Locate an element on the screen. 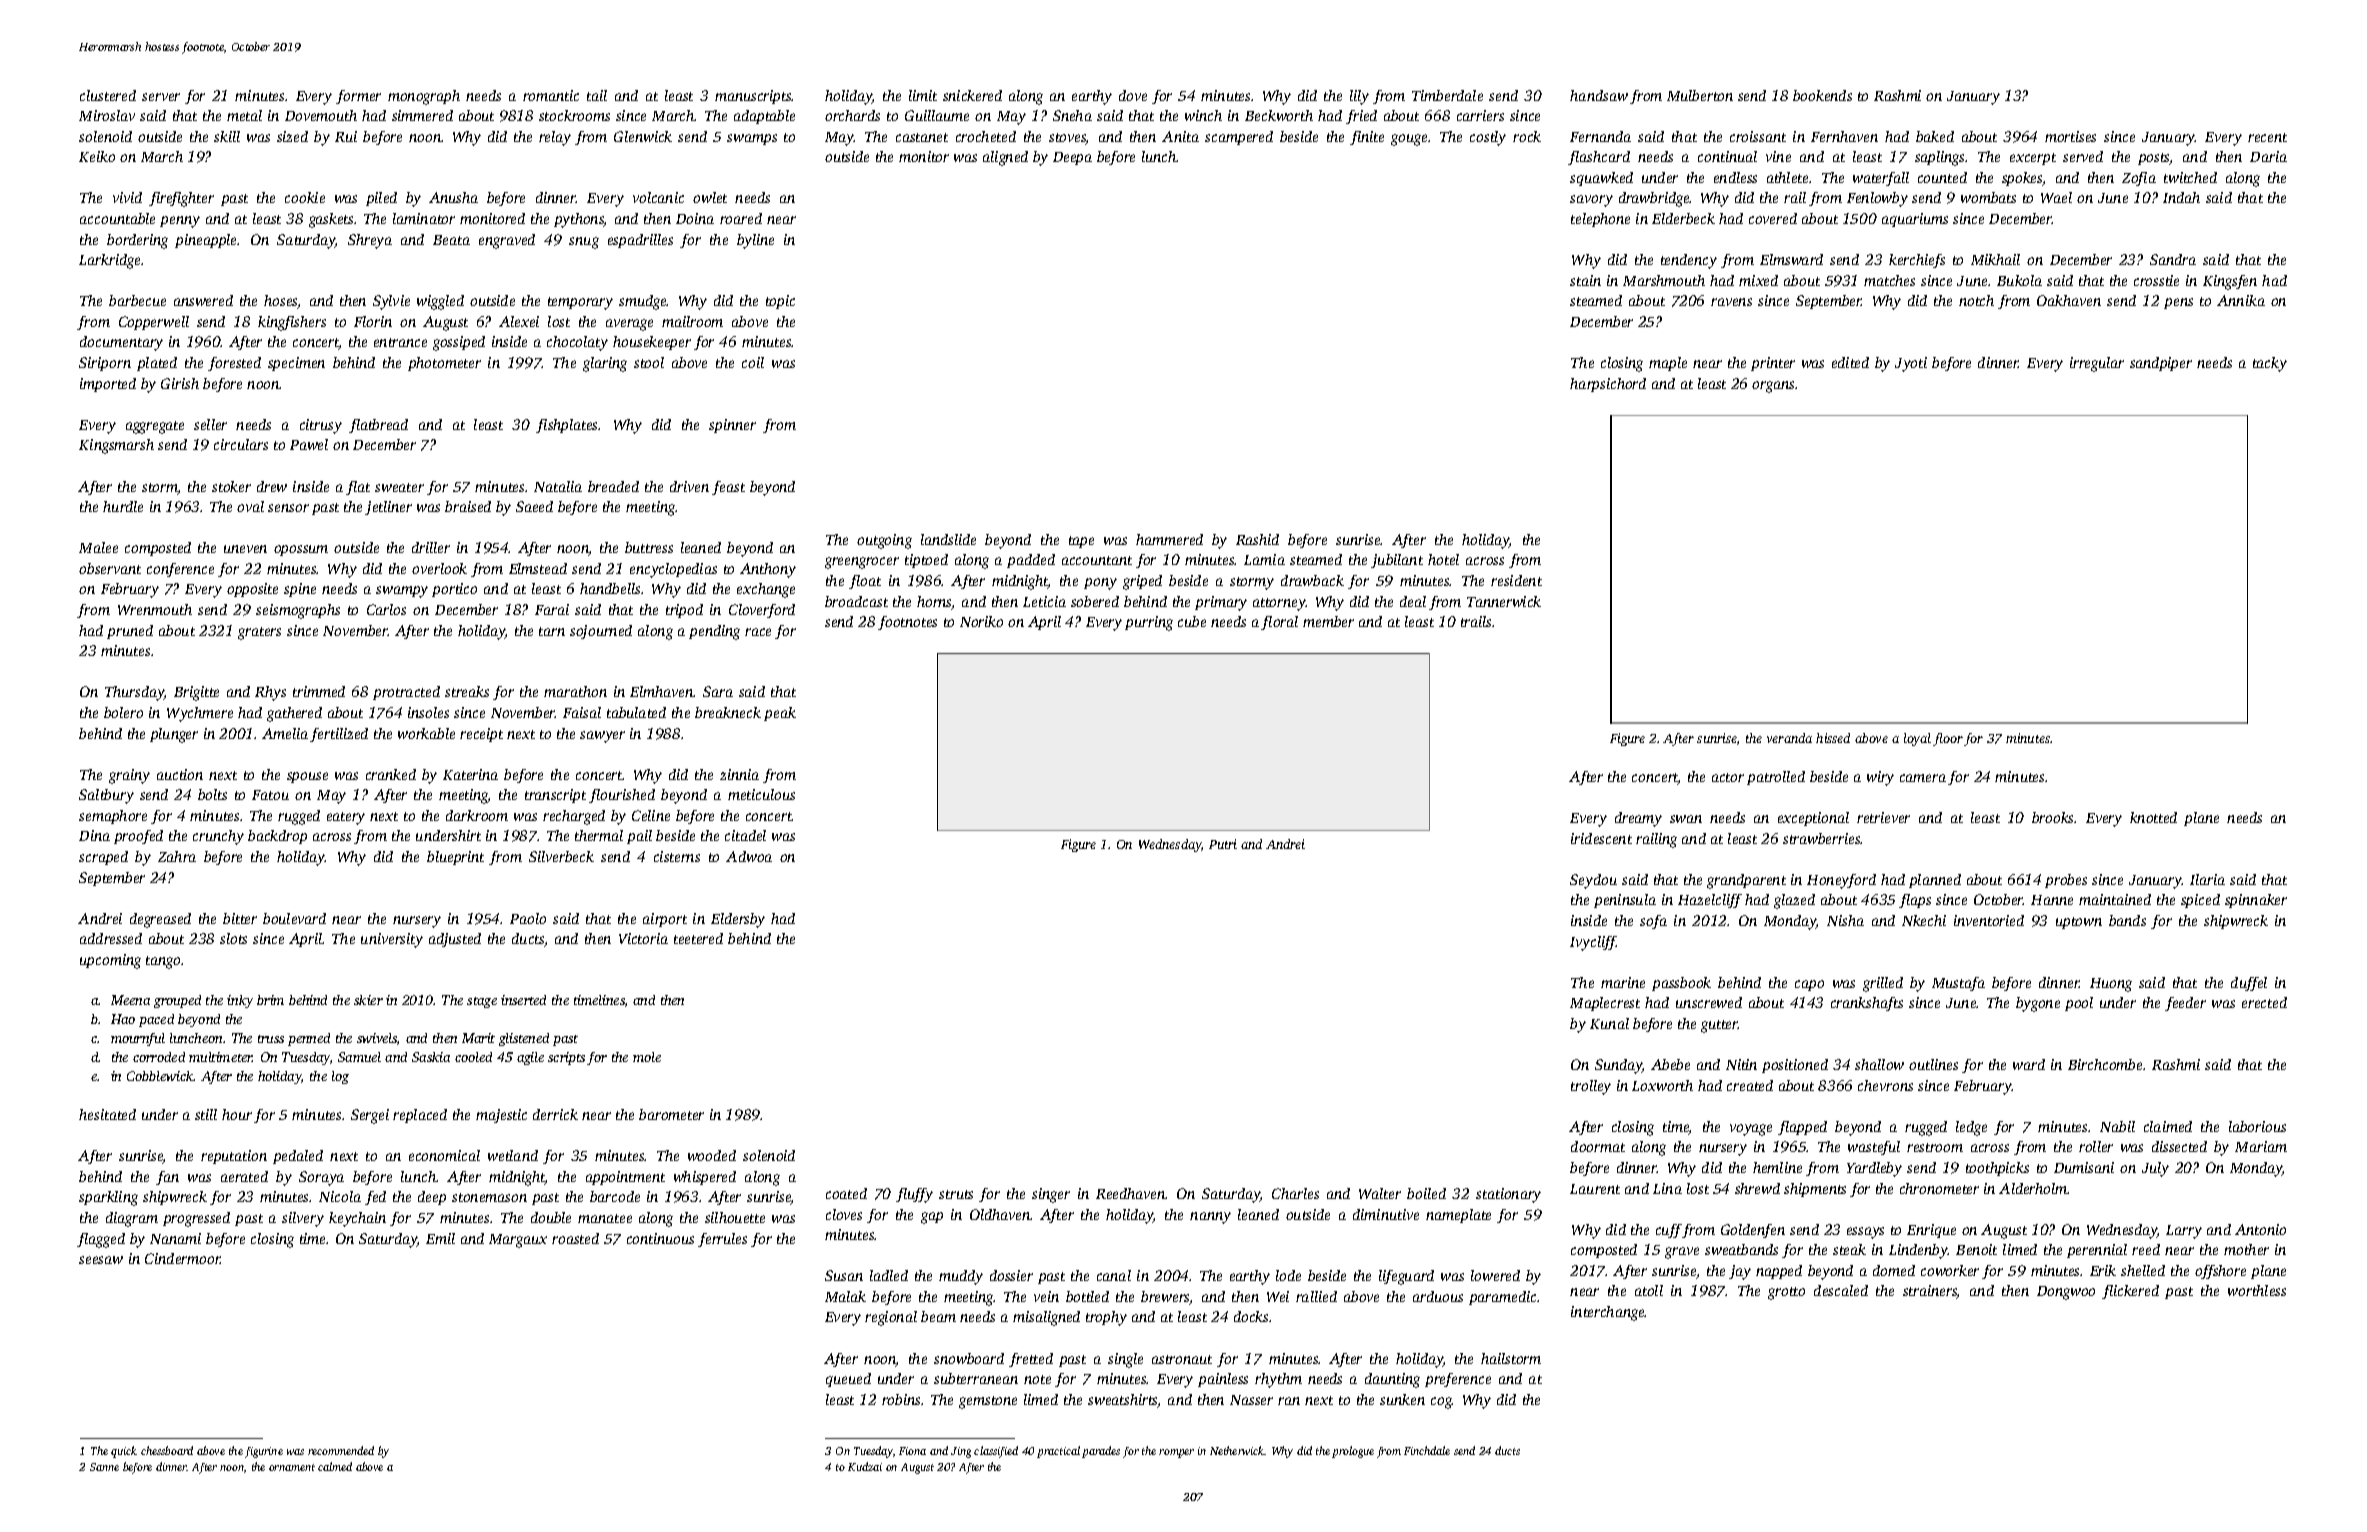  sandpiper is located at coordinates (2161, 364).
